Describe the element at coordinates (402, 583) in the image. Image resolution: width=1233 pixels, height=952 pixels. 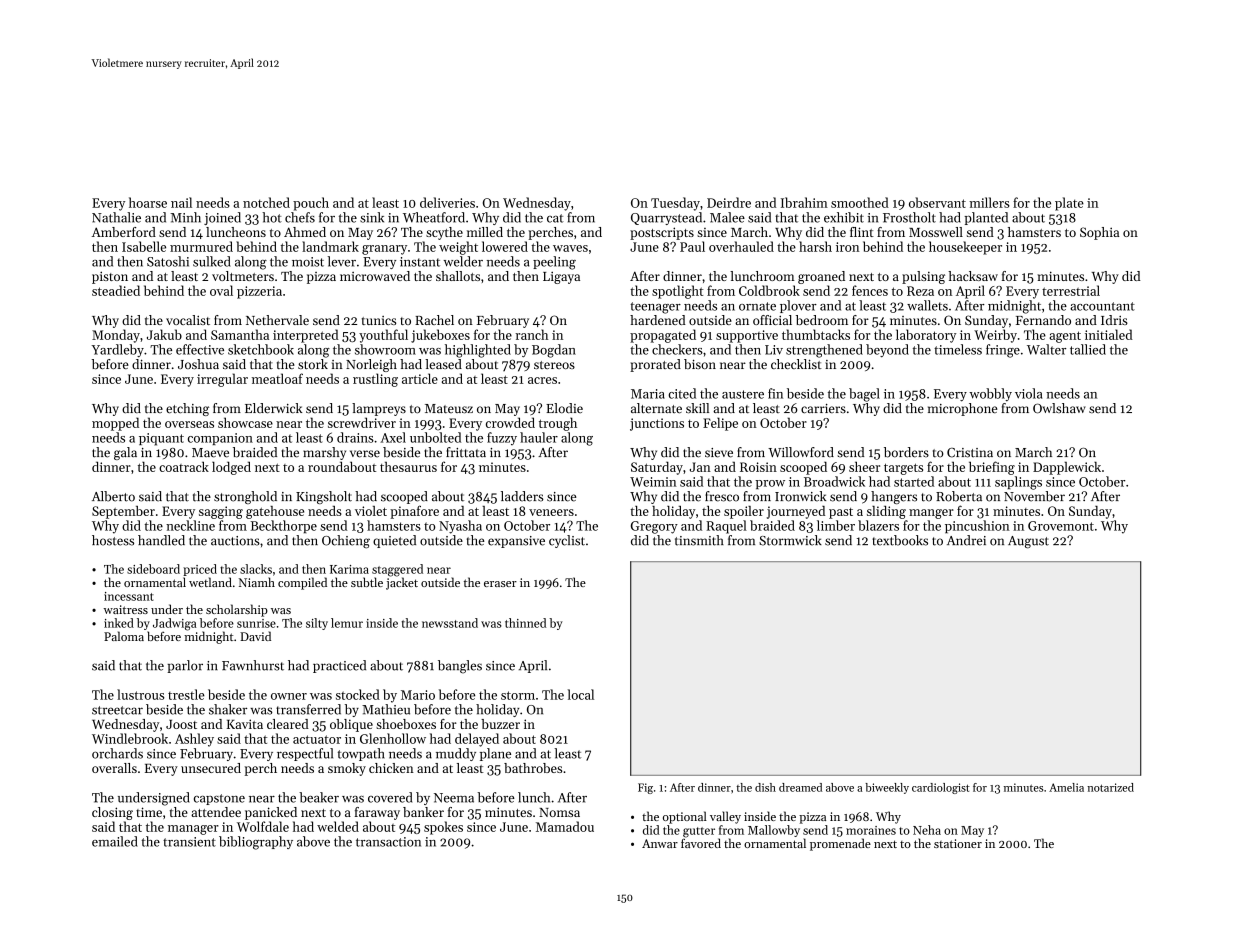
I see `jacket` at that location.
